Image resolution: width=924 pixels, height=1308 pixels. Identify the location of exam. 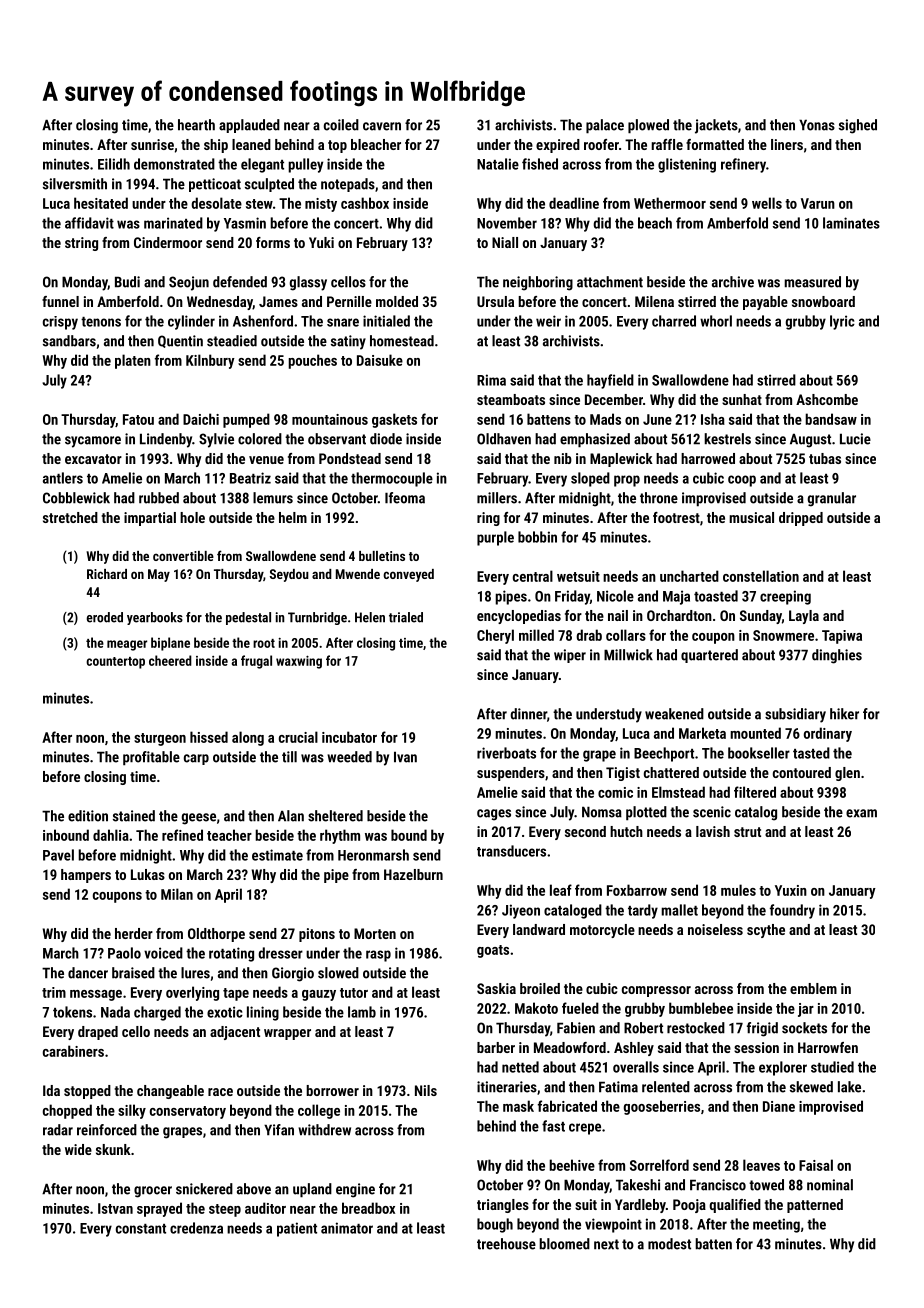
(861, 813).
